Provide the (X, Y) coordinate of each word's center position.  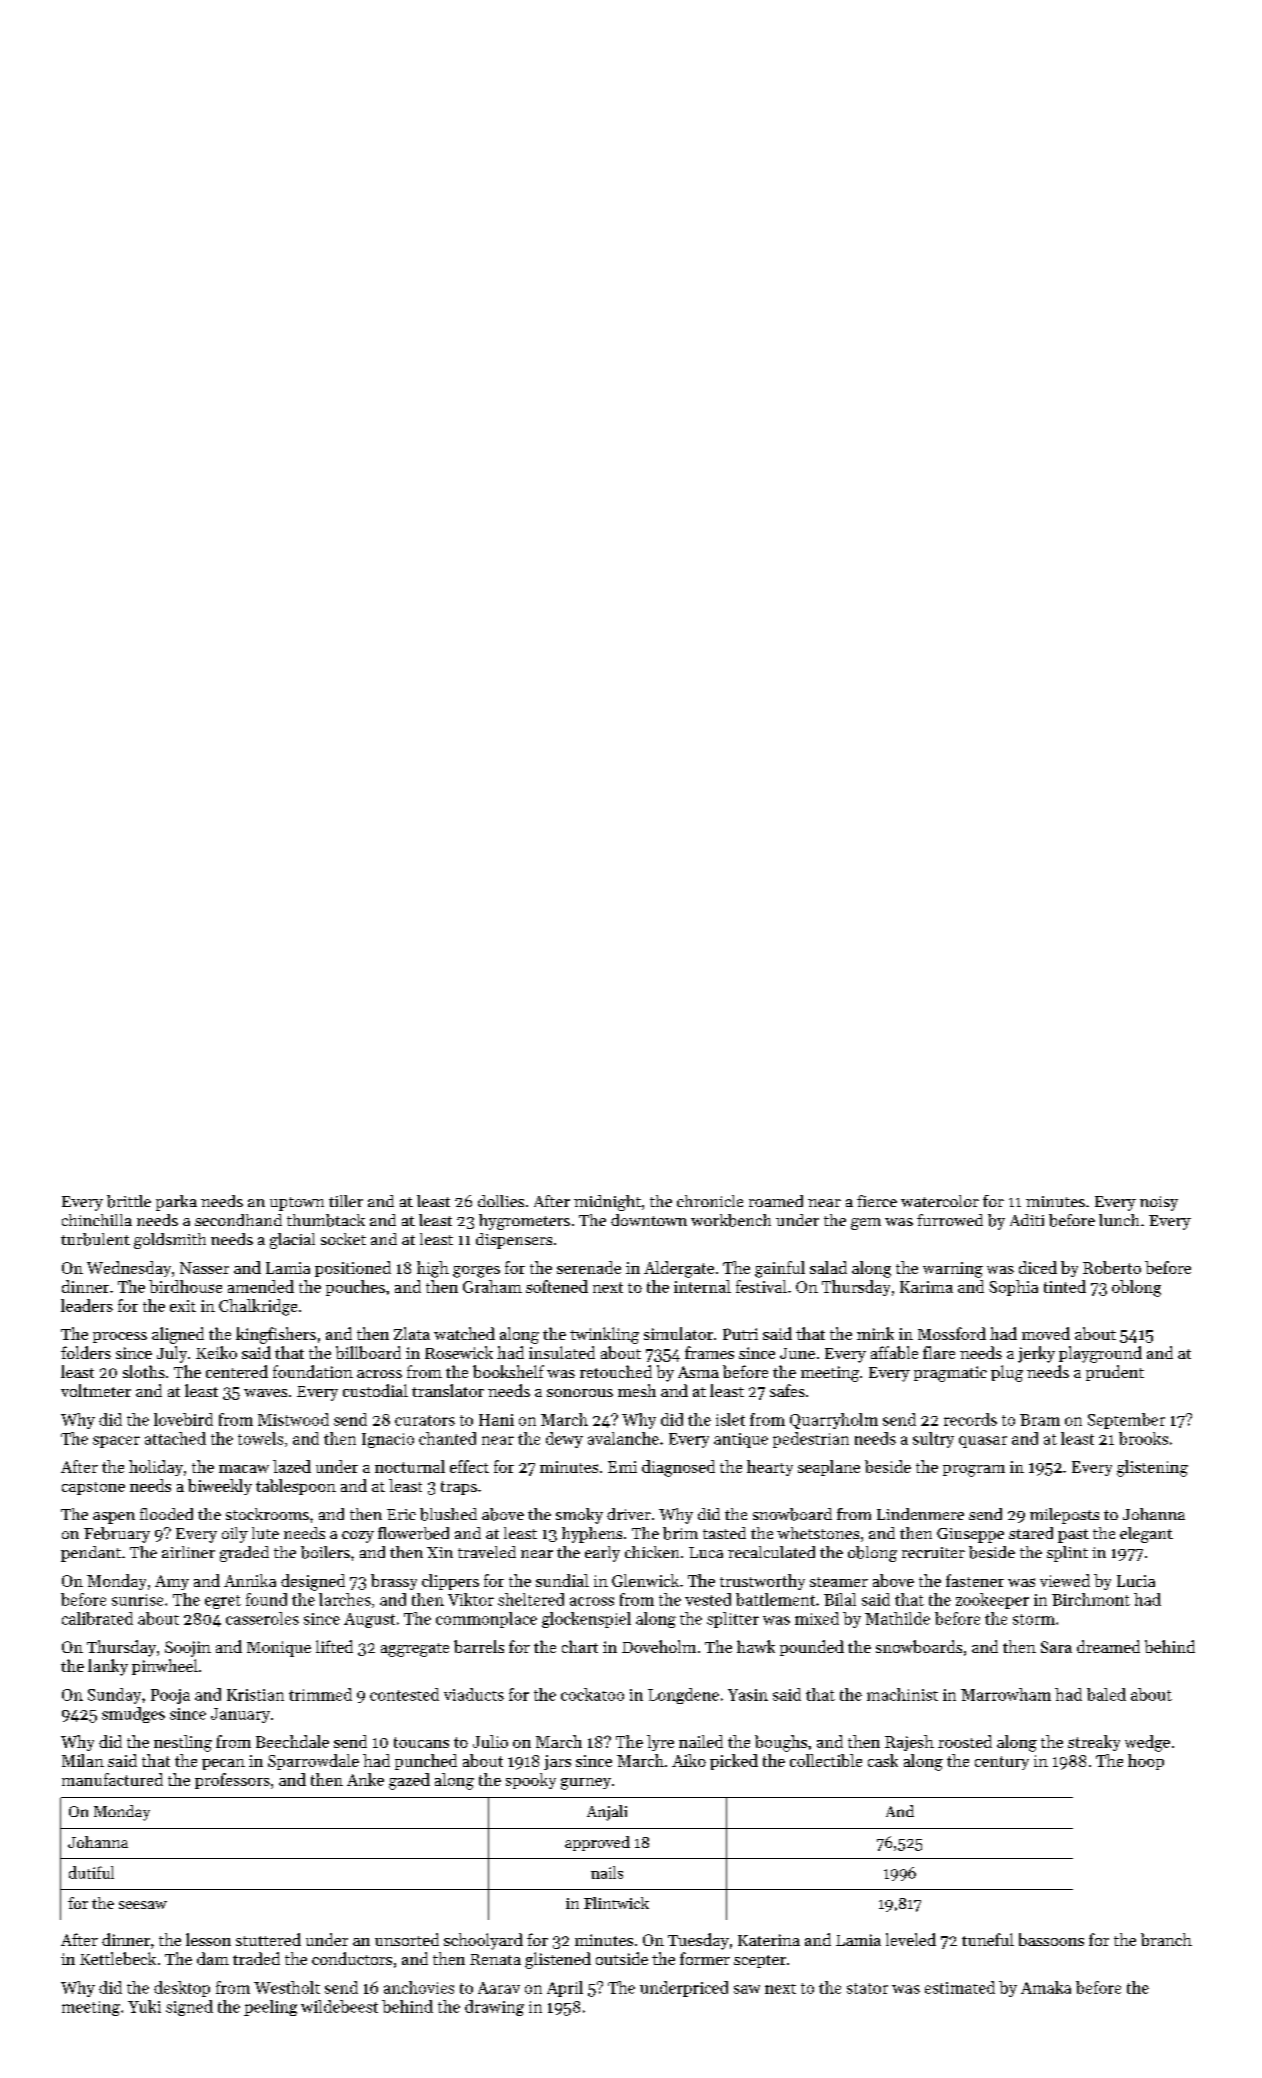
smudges (133, 1715)
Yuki (144, 2006)
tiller (346, 1201)
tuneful (988, 1939)
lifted (334, 1646)
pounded (812, 1648)
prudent (1115, 1373)
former (705, 1958)
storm (1034, 1619)
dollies (501, 1201)
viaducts (474, 1694)
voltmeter (96, 1390)
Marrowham (1006, 1694)
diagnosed (678, 1468)
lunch (1119, 1220)
